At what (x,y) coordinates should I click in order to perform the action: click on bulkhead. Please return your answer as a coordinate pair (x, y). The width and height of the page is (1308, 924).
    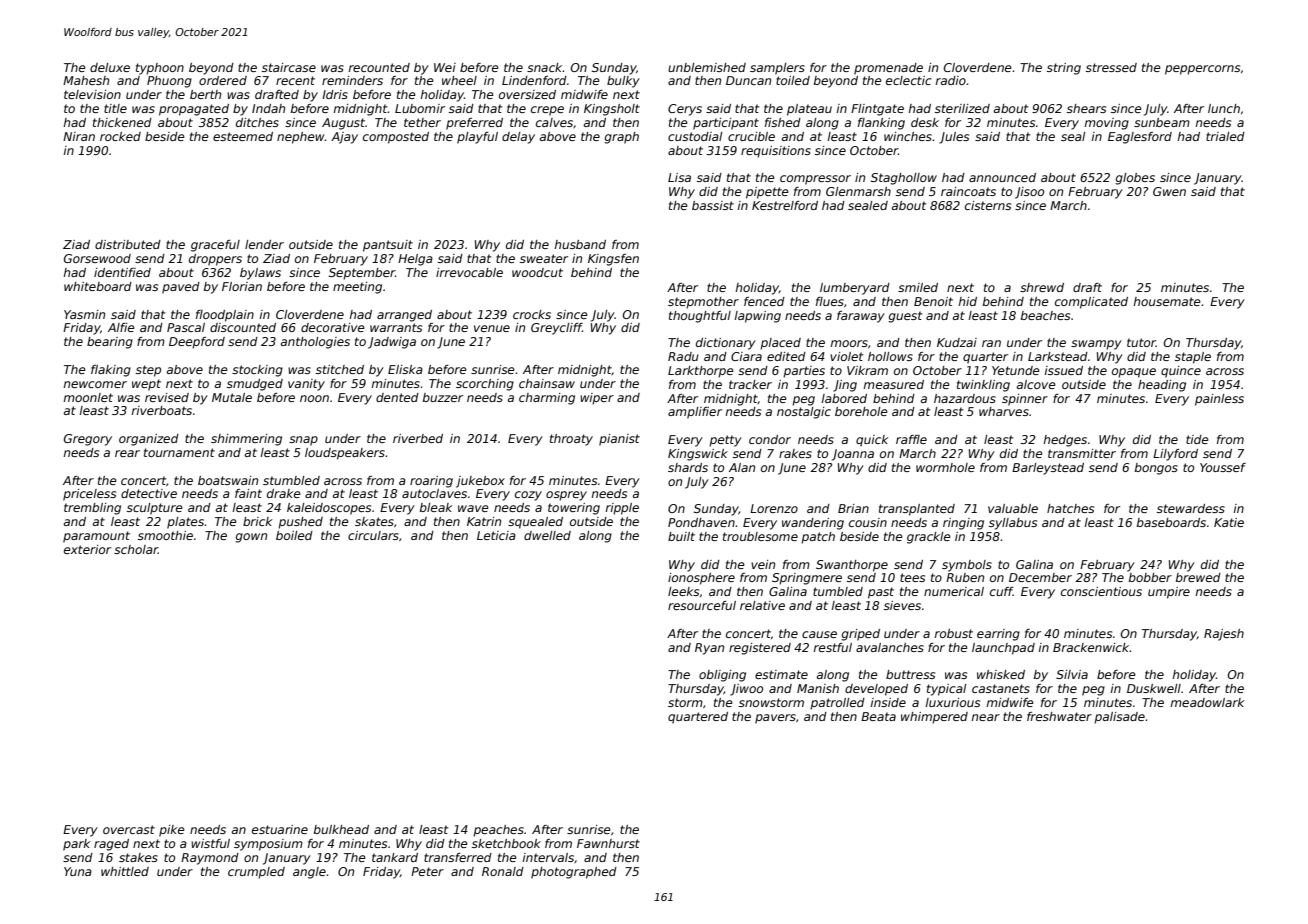
    Looking at the image, I should click on (341, 829).
